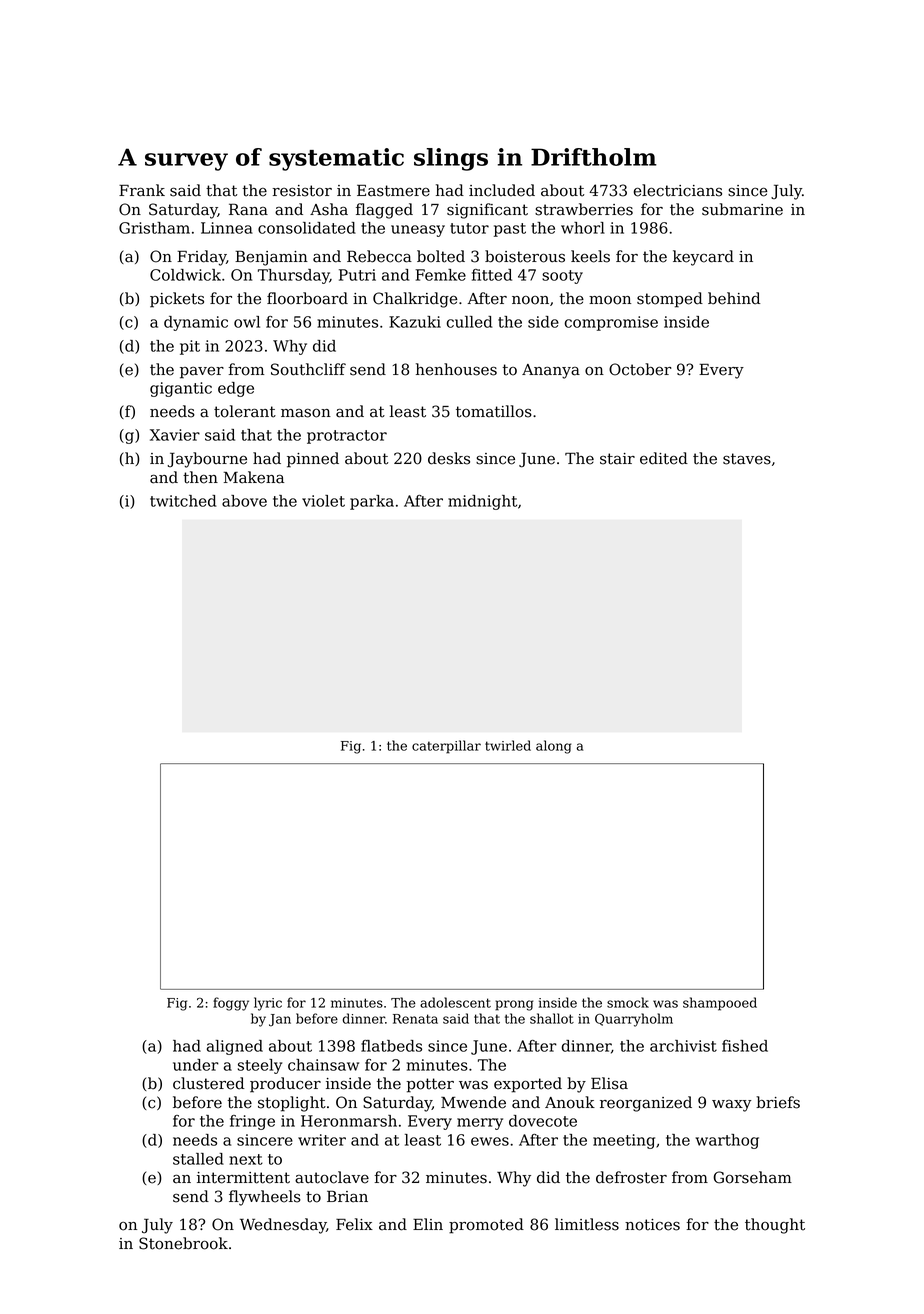 This screenshot has width=924, height=1314. I want to click on along, so click(553, 747).
